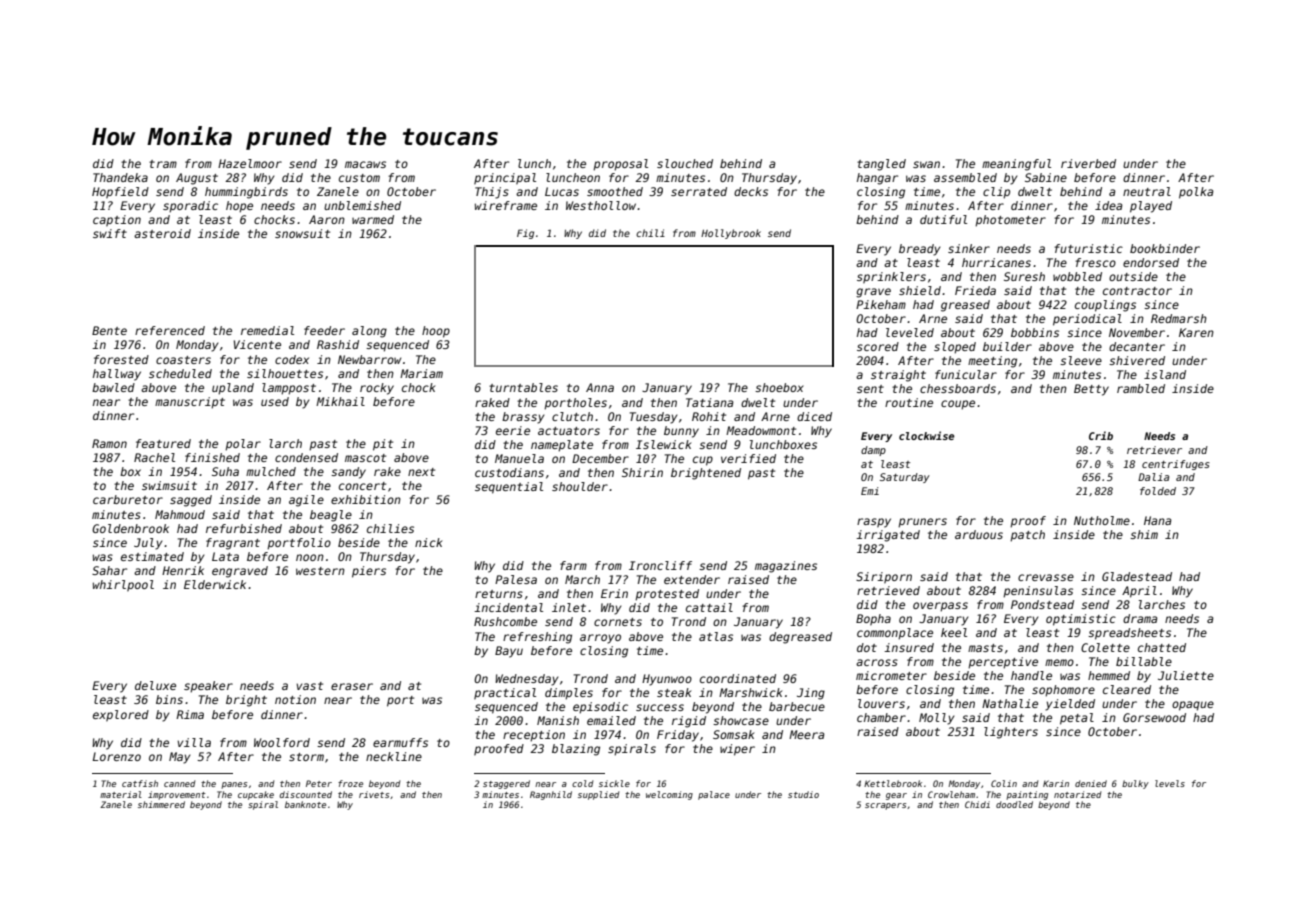  I want to click on scored, so click(878, 346).
